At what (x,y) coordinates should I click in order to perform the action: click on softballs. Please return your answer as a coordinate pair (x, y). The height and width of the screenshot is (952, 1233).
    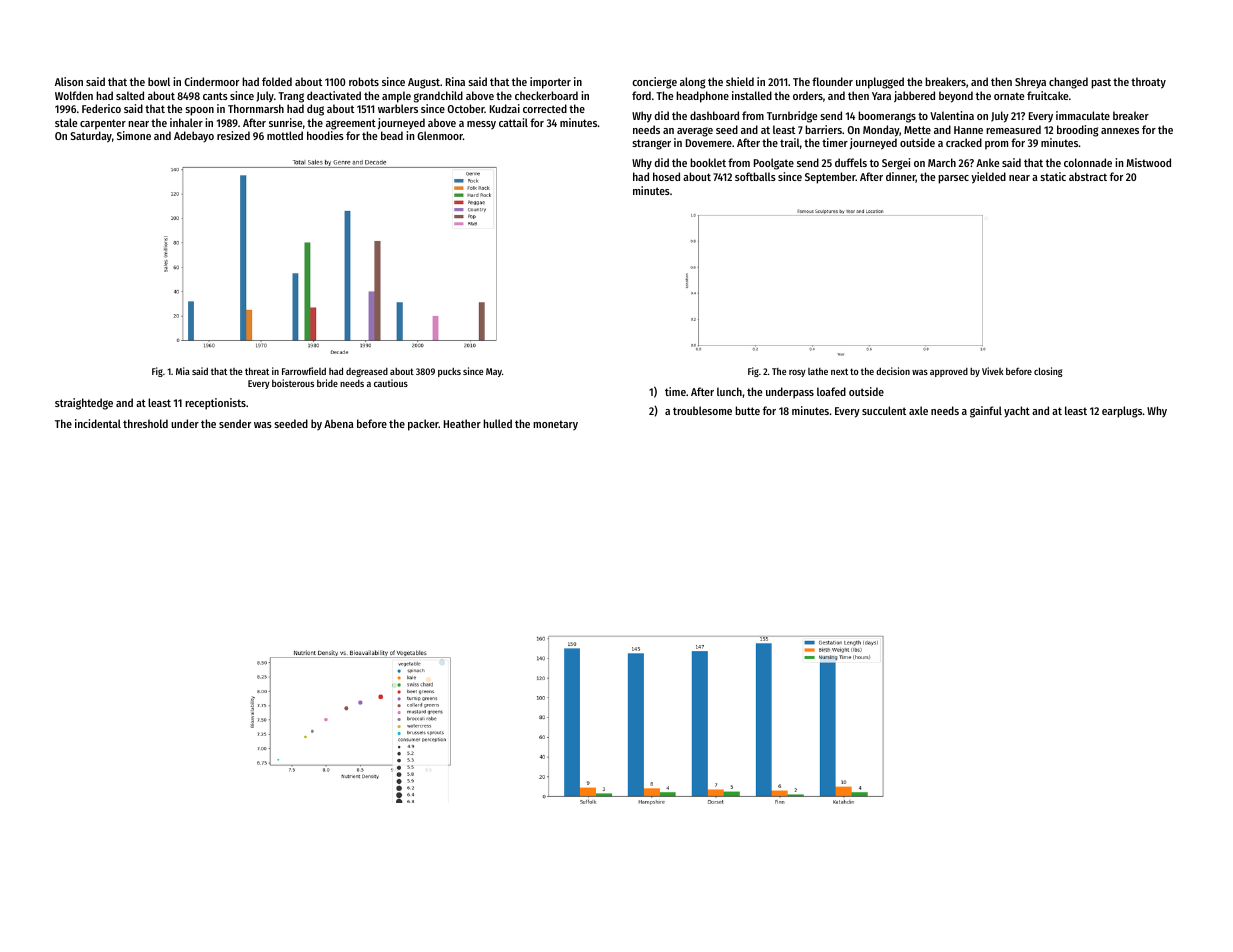
    Looking at the image, I should click on (755, 176).
